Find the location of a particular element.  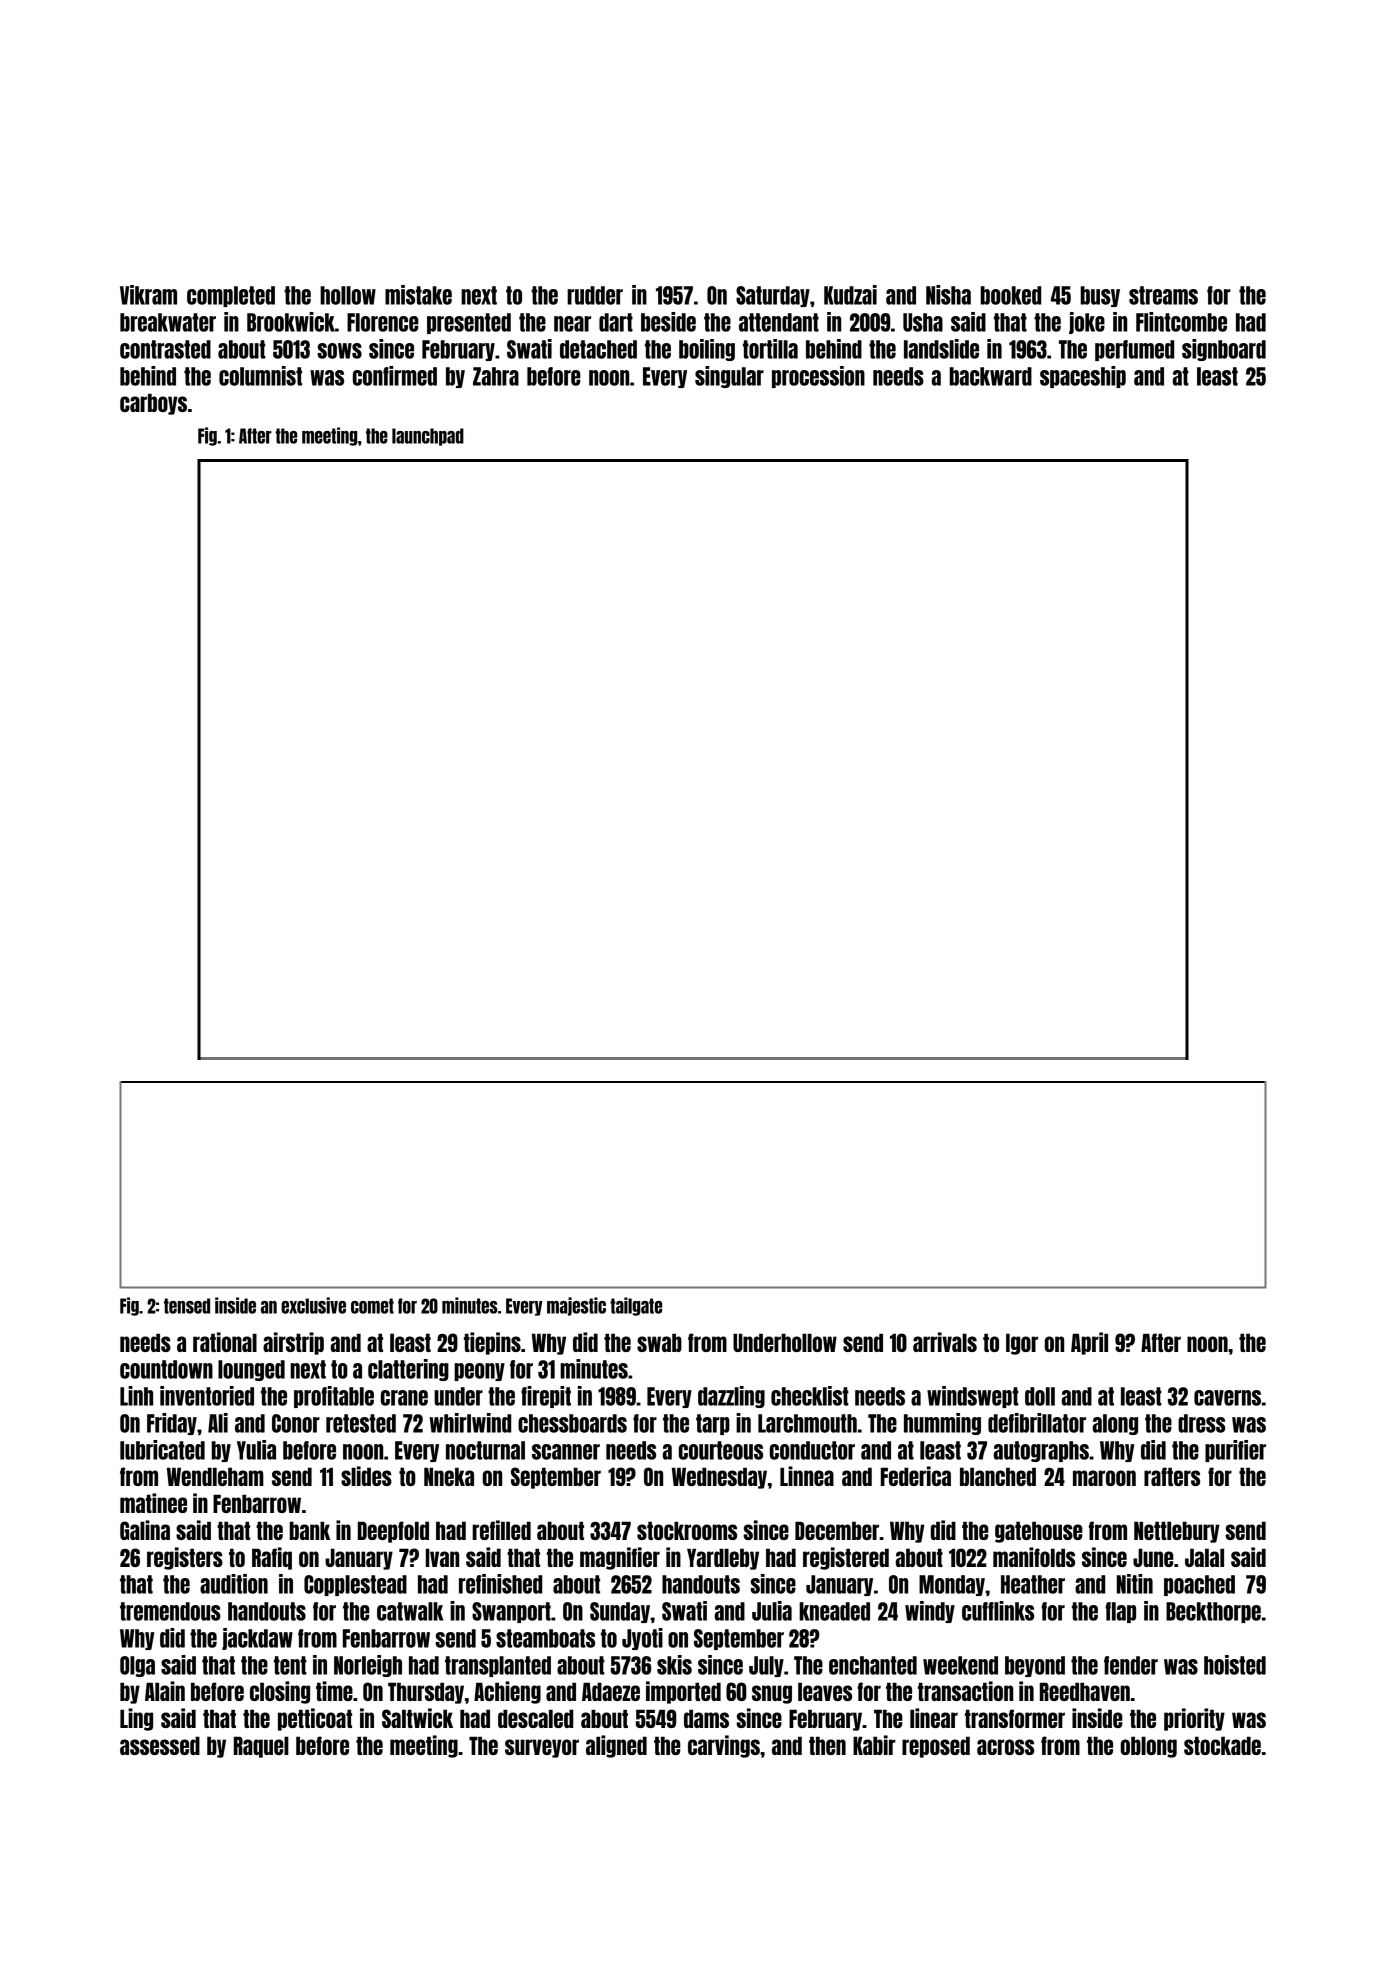

Nisha is located at coordinates (948, 295).
